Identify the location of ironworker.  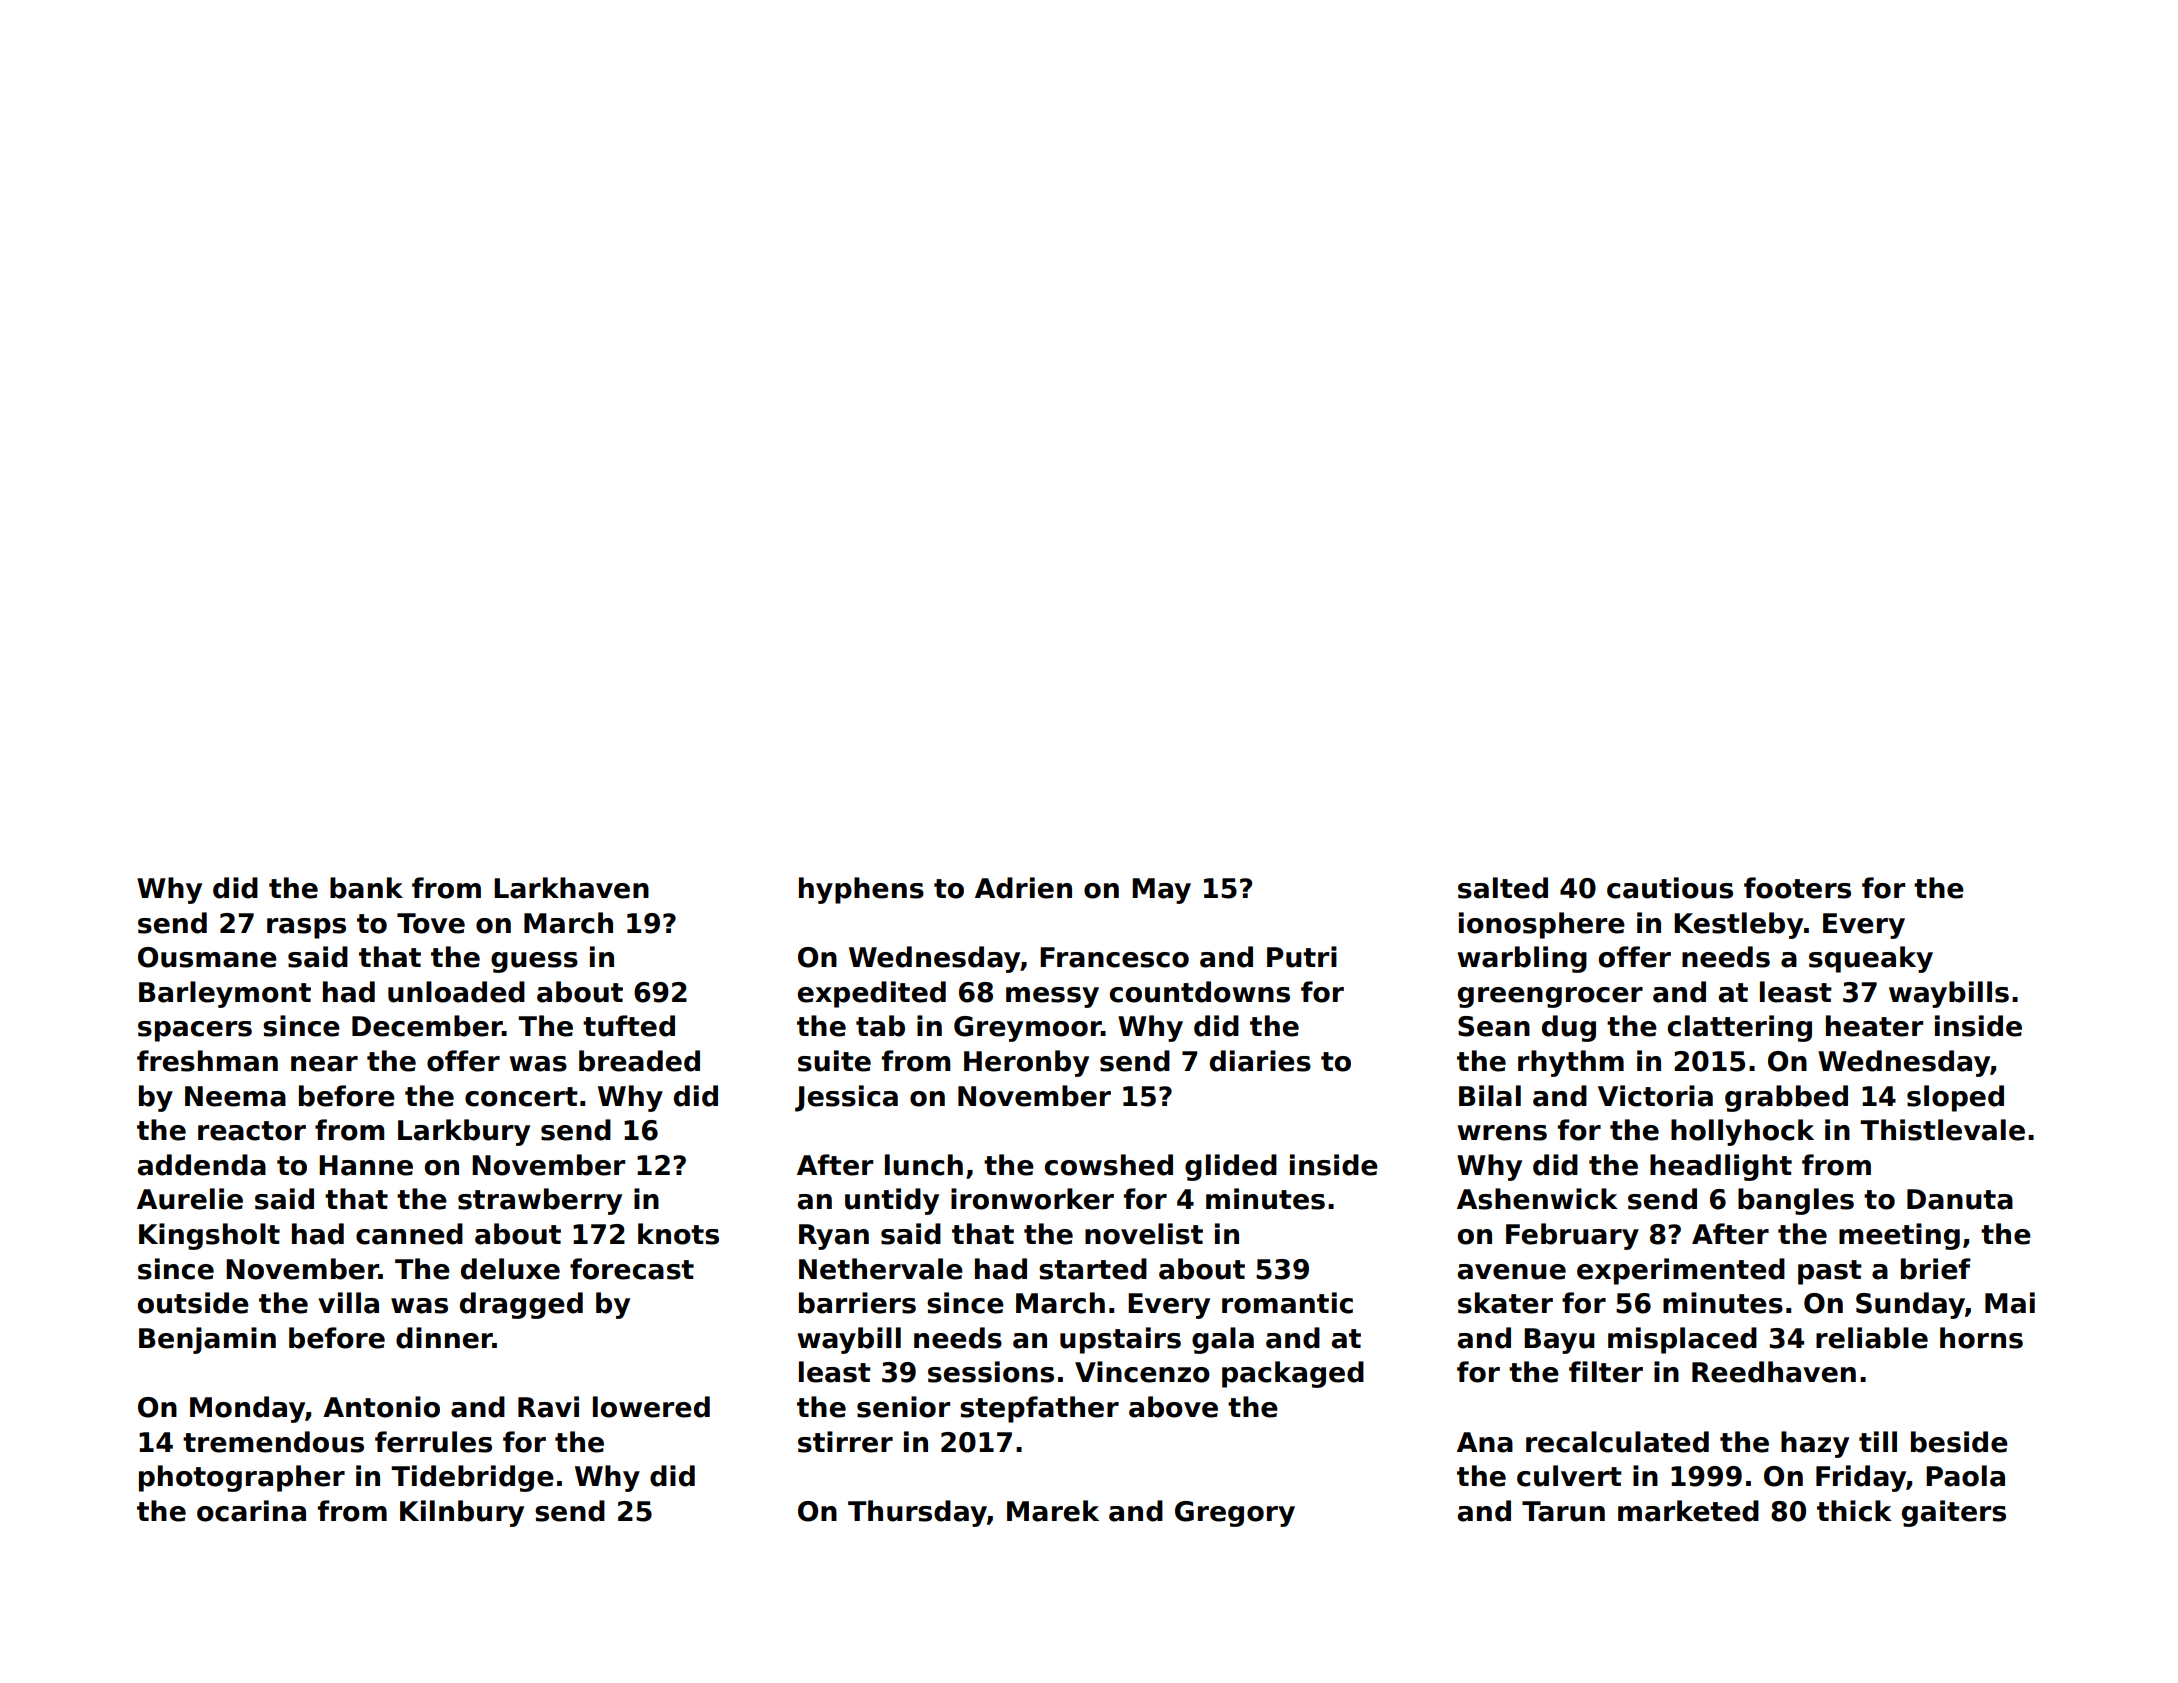
(1032, 1199).
